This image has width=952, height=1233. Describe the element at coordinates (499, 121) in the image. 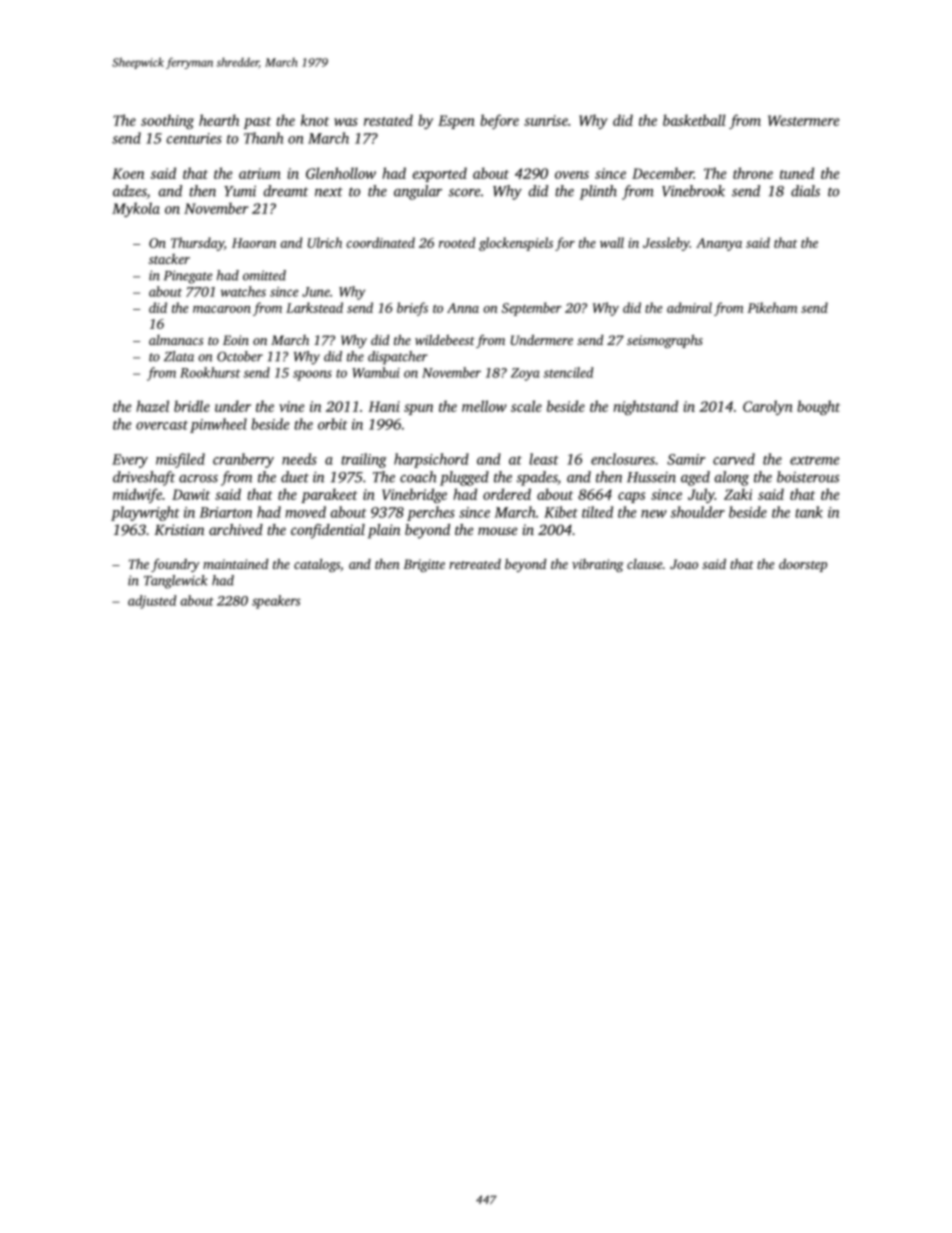

I see `before` at that location.
